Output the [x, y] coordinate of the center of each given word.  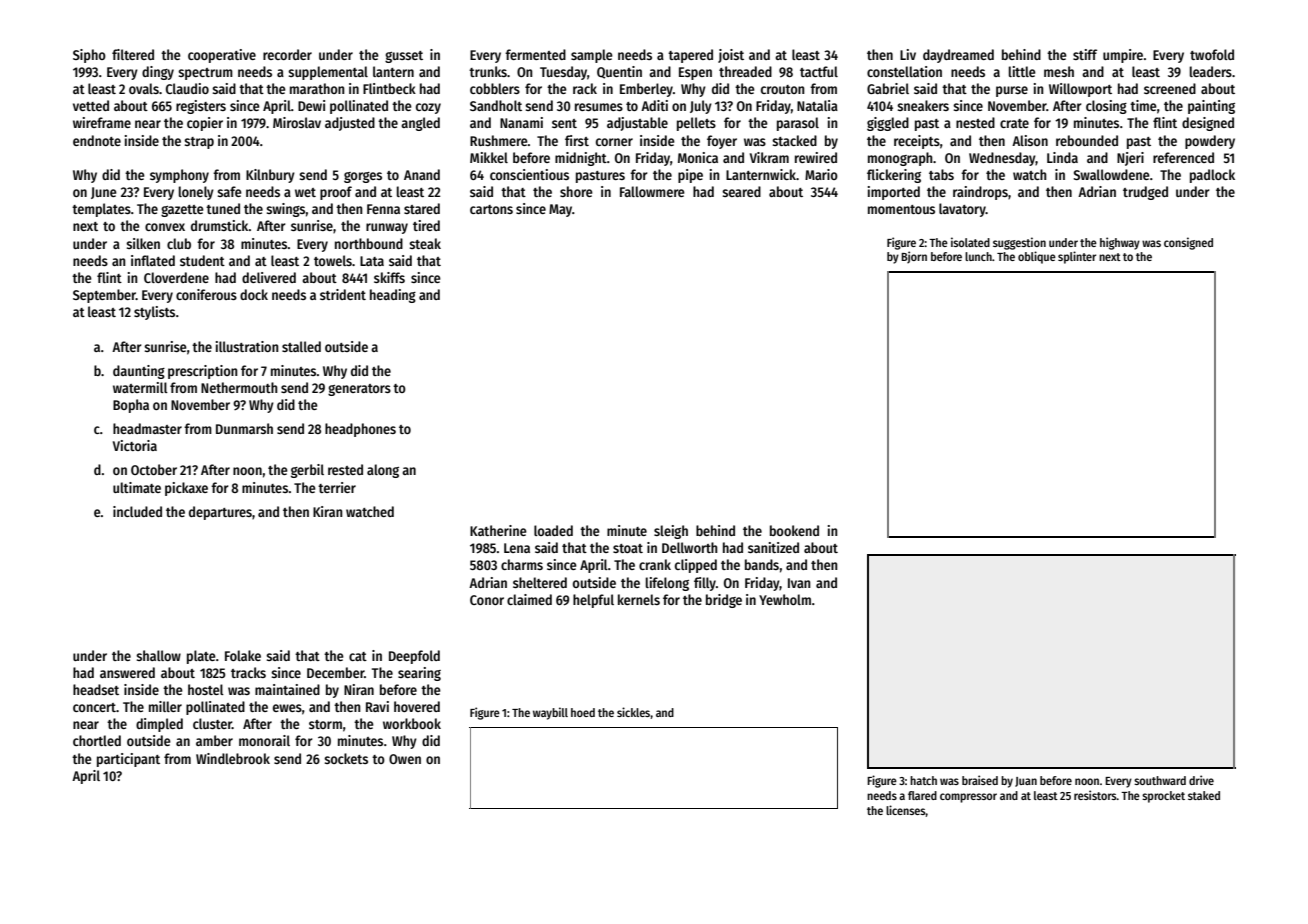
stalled [301, 346]
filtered [133, 54]
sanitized [773, 547]
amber [214, 740]
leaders [1211, 71]
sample [592, 56]
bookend [794, 530]
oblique [1037, 257]
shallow [158, 655]
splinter [1077, 257]
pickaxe [186, 489]
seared [741, 191]
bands [762, 564]
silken [143, 243]
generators [359, 390]
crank [655, 564]
